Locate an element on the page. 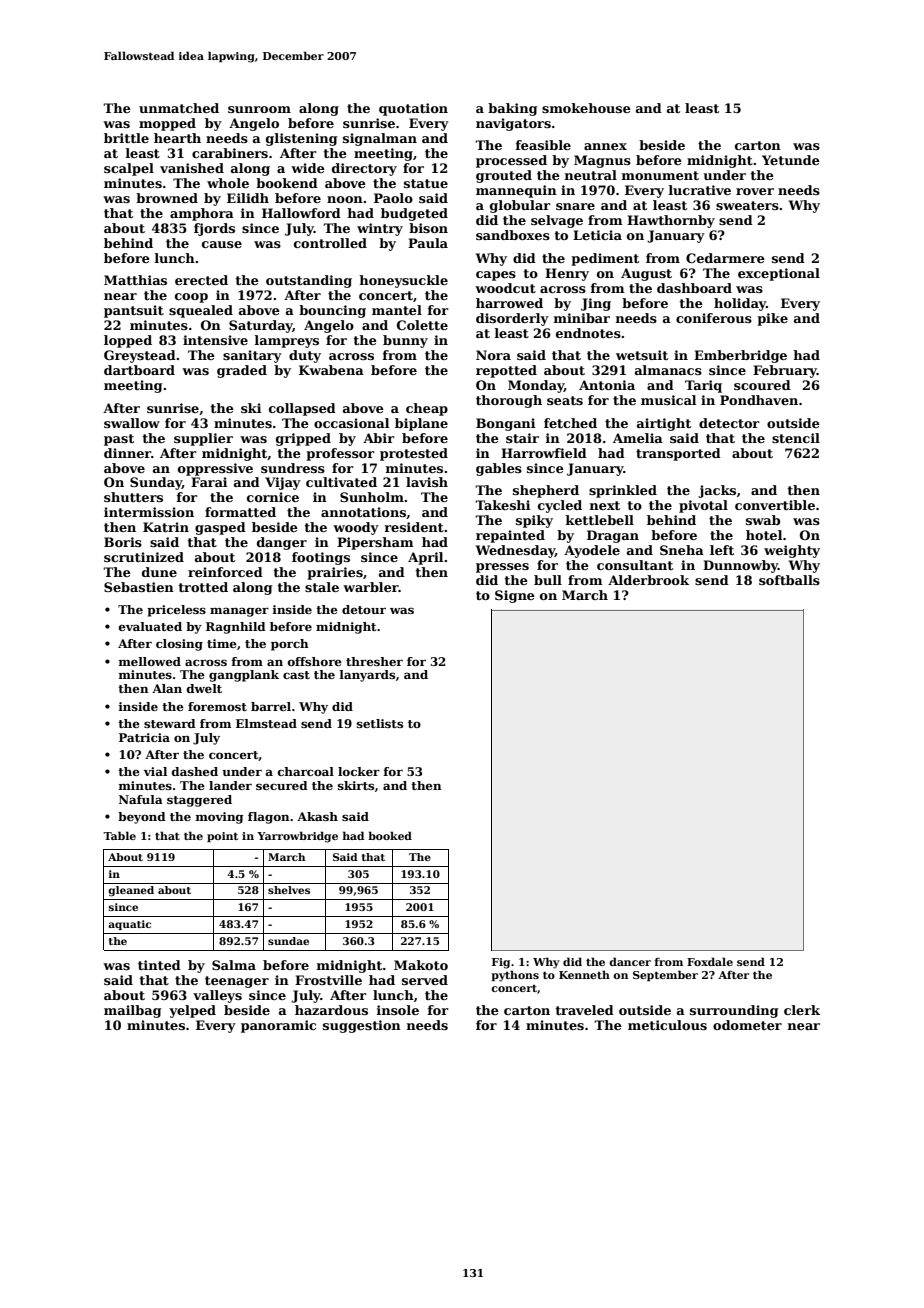 The height and width of the page is (1308, 924). Yetunde is located at coordinates (791, 160).
